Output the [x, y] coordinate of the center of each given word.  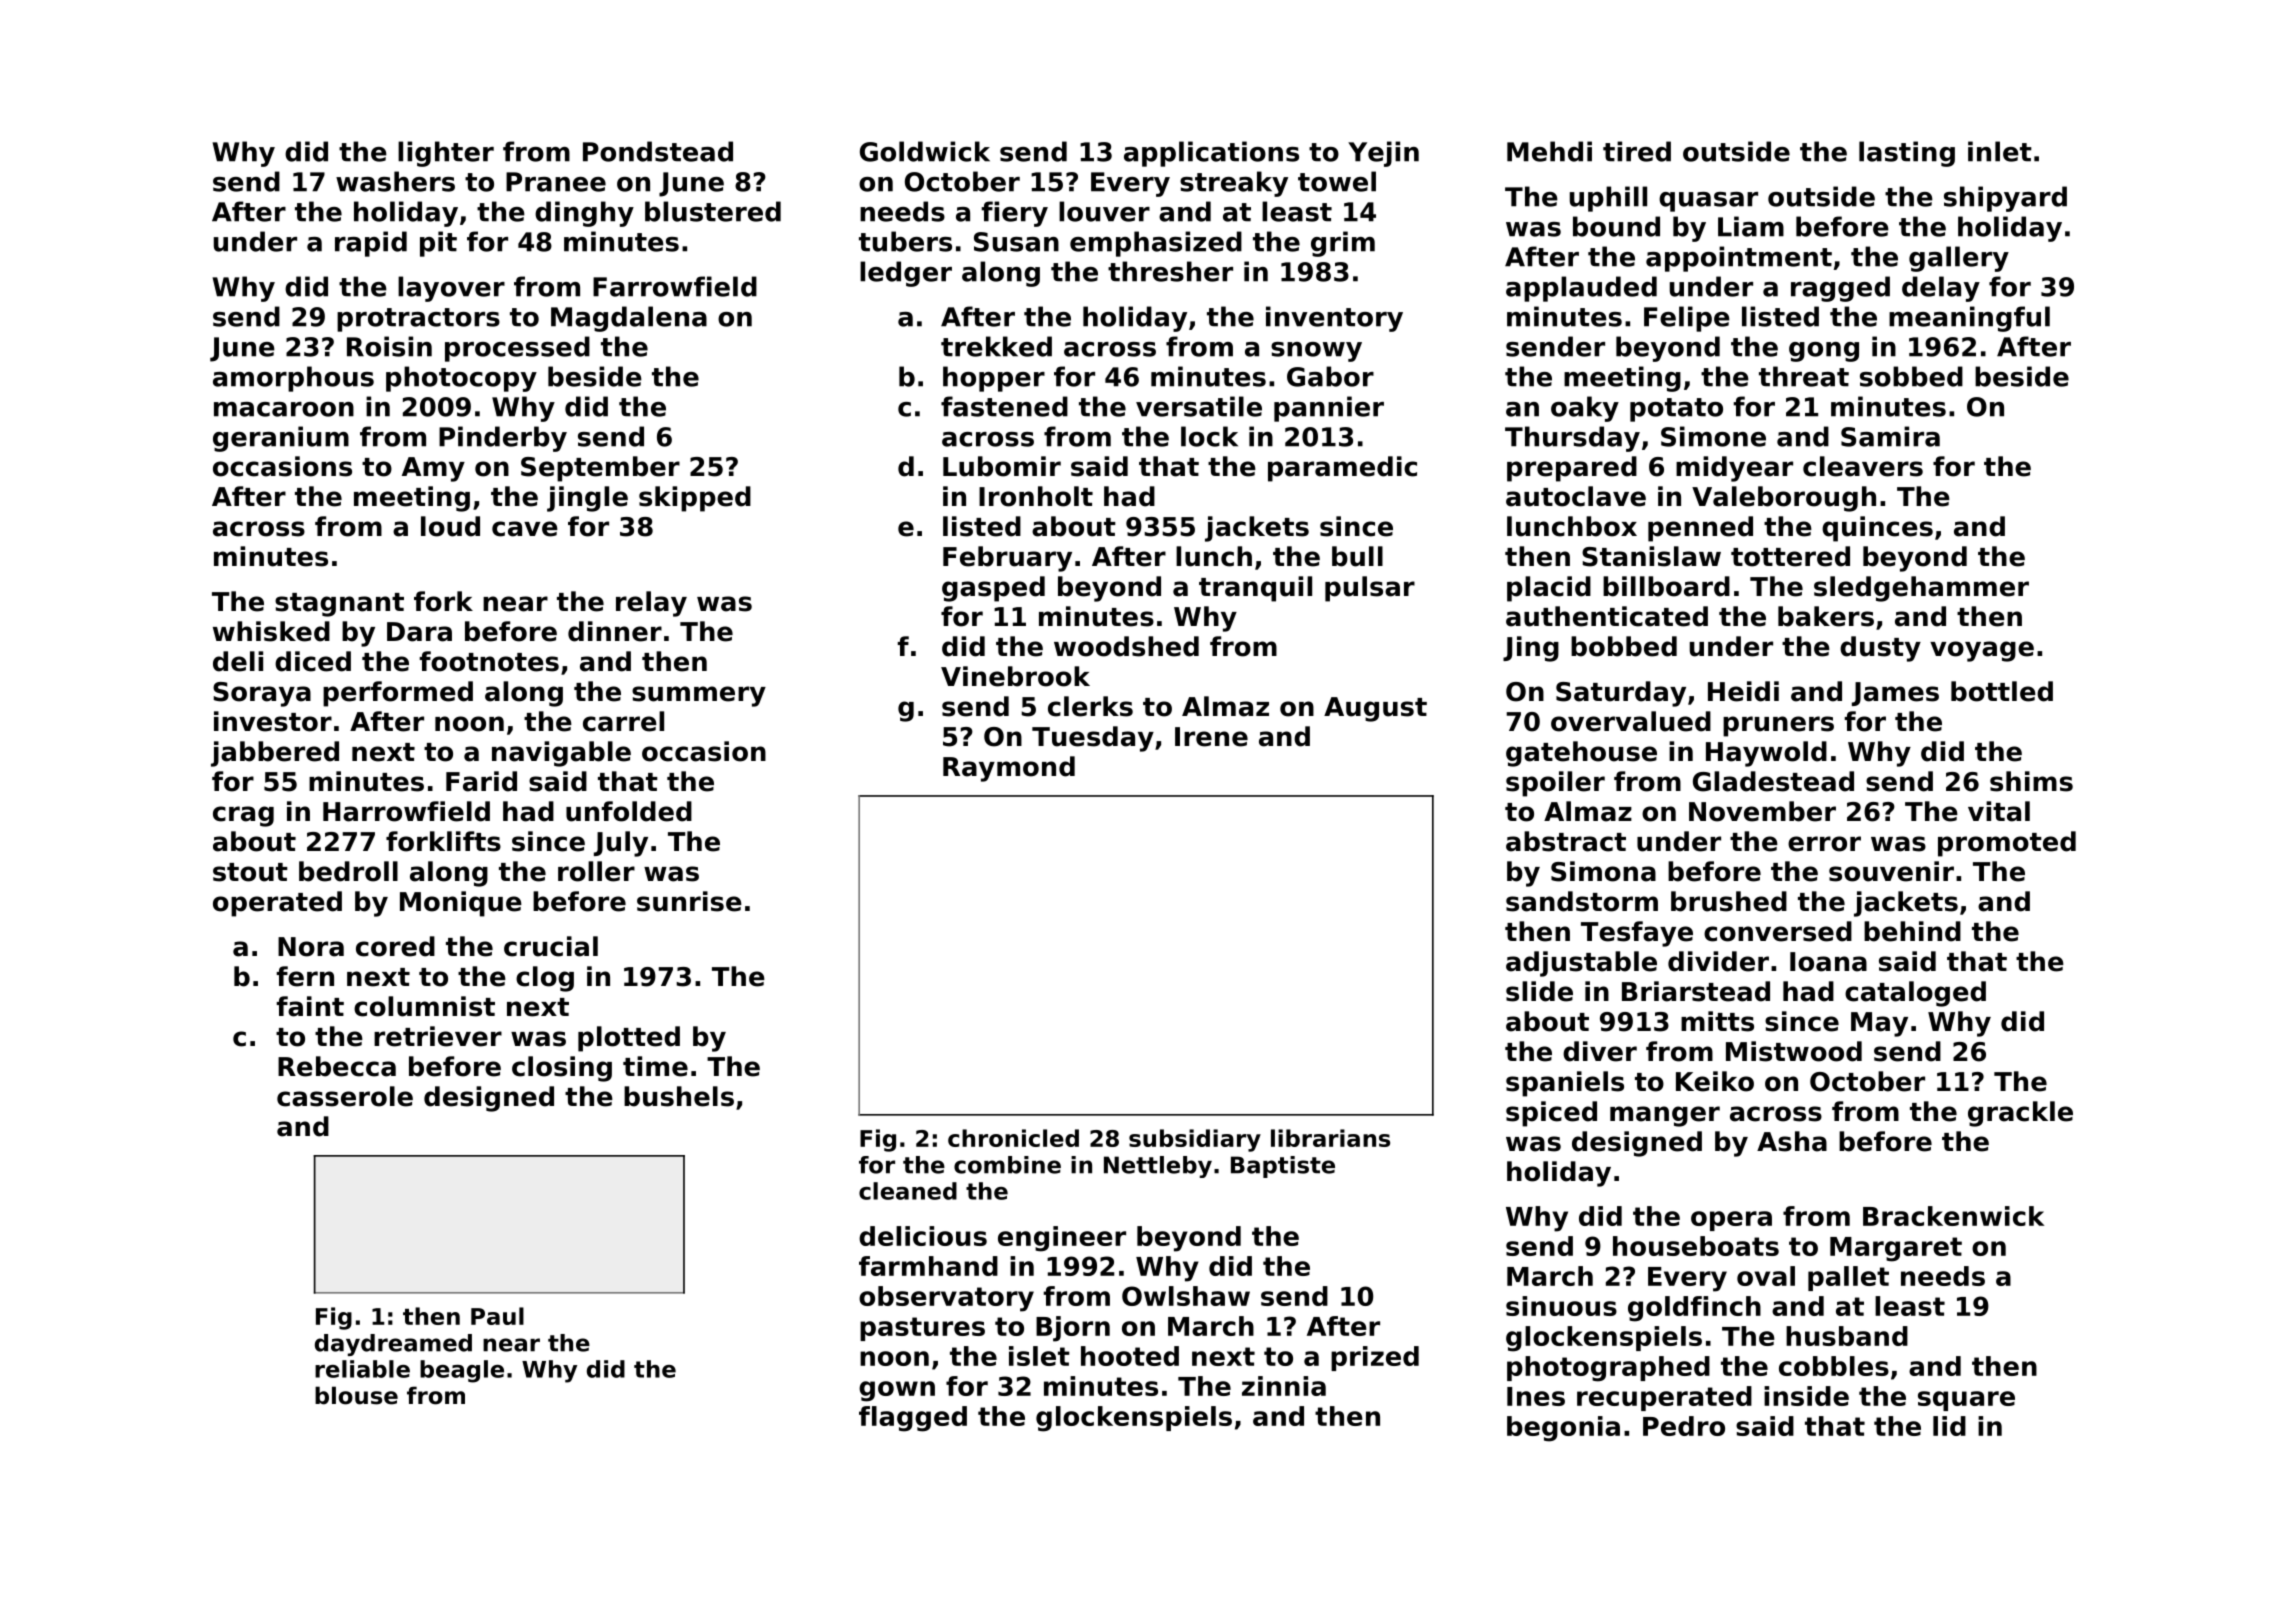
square [1966, 1401]
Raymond [1009, 769]
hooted [1130, 1356]
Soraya [262, 694]
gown [897, 1391]
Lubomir [1002, 466]
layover [451, 289]
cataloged [1915, 994]
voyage [1982, 651]
